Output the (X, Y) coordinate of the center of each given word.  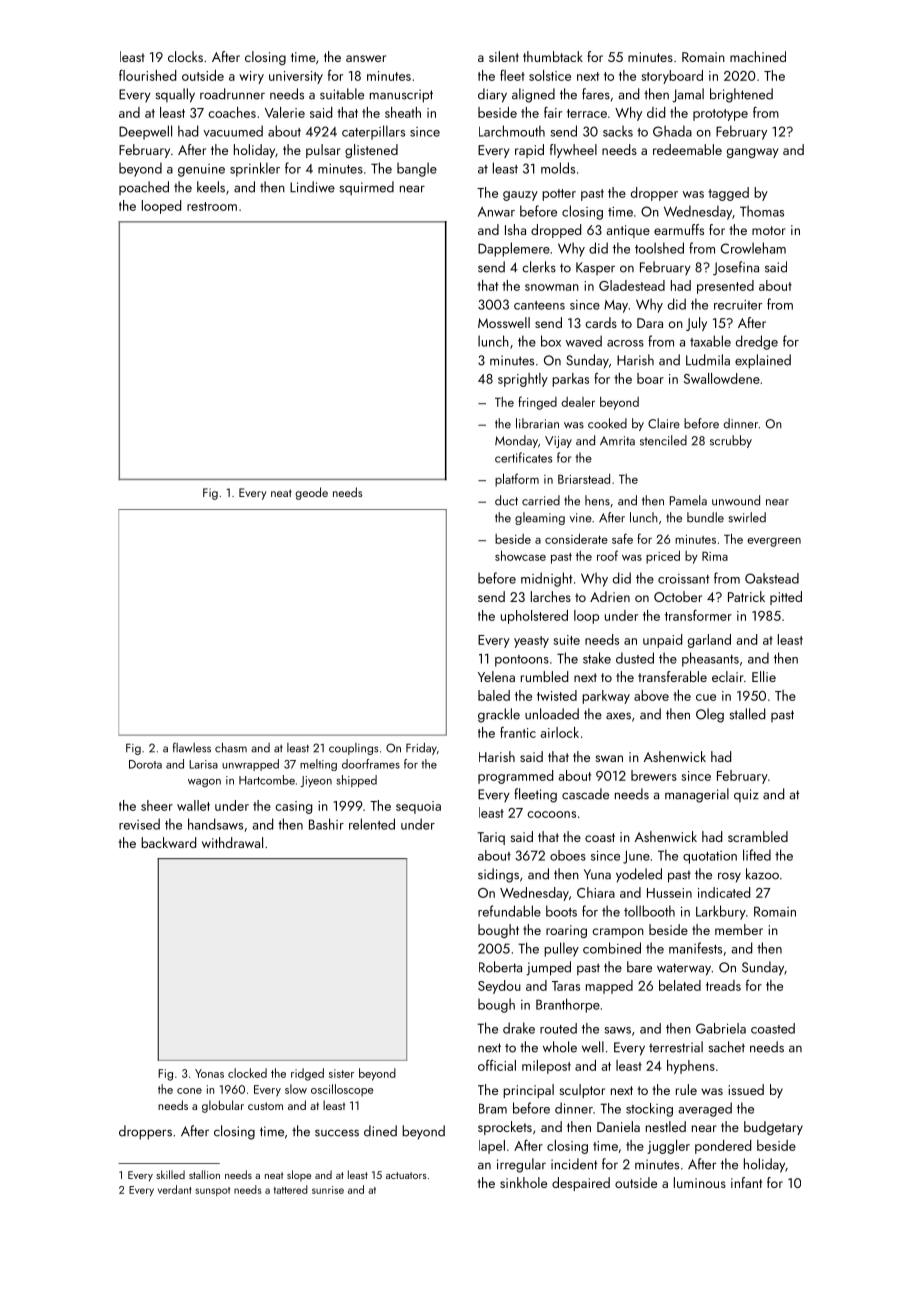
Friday (421, 749)
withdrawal (232, 842)
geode (311, 493)
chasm (231, 748)
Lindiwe (312, 187)
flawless (192, 747)
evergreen (774, 542)
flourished (147, 75)
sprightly (523, 380)
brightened (741, 95)
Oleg (710, 715)
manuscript (401, 96)
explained (763, 361)
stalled (747, 714)
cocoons (551, 814)
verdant (175, 1189)
